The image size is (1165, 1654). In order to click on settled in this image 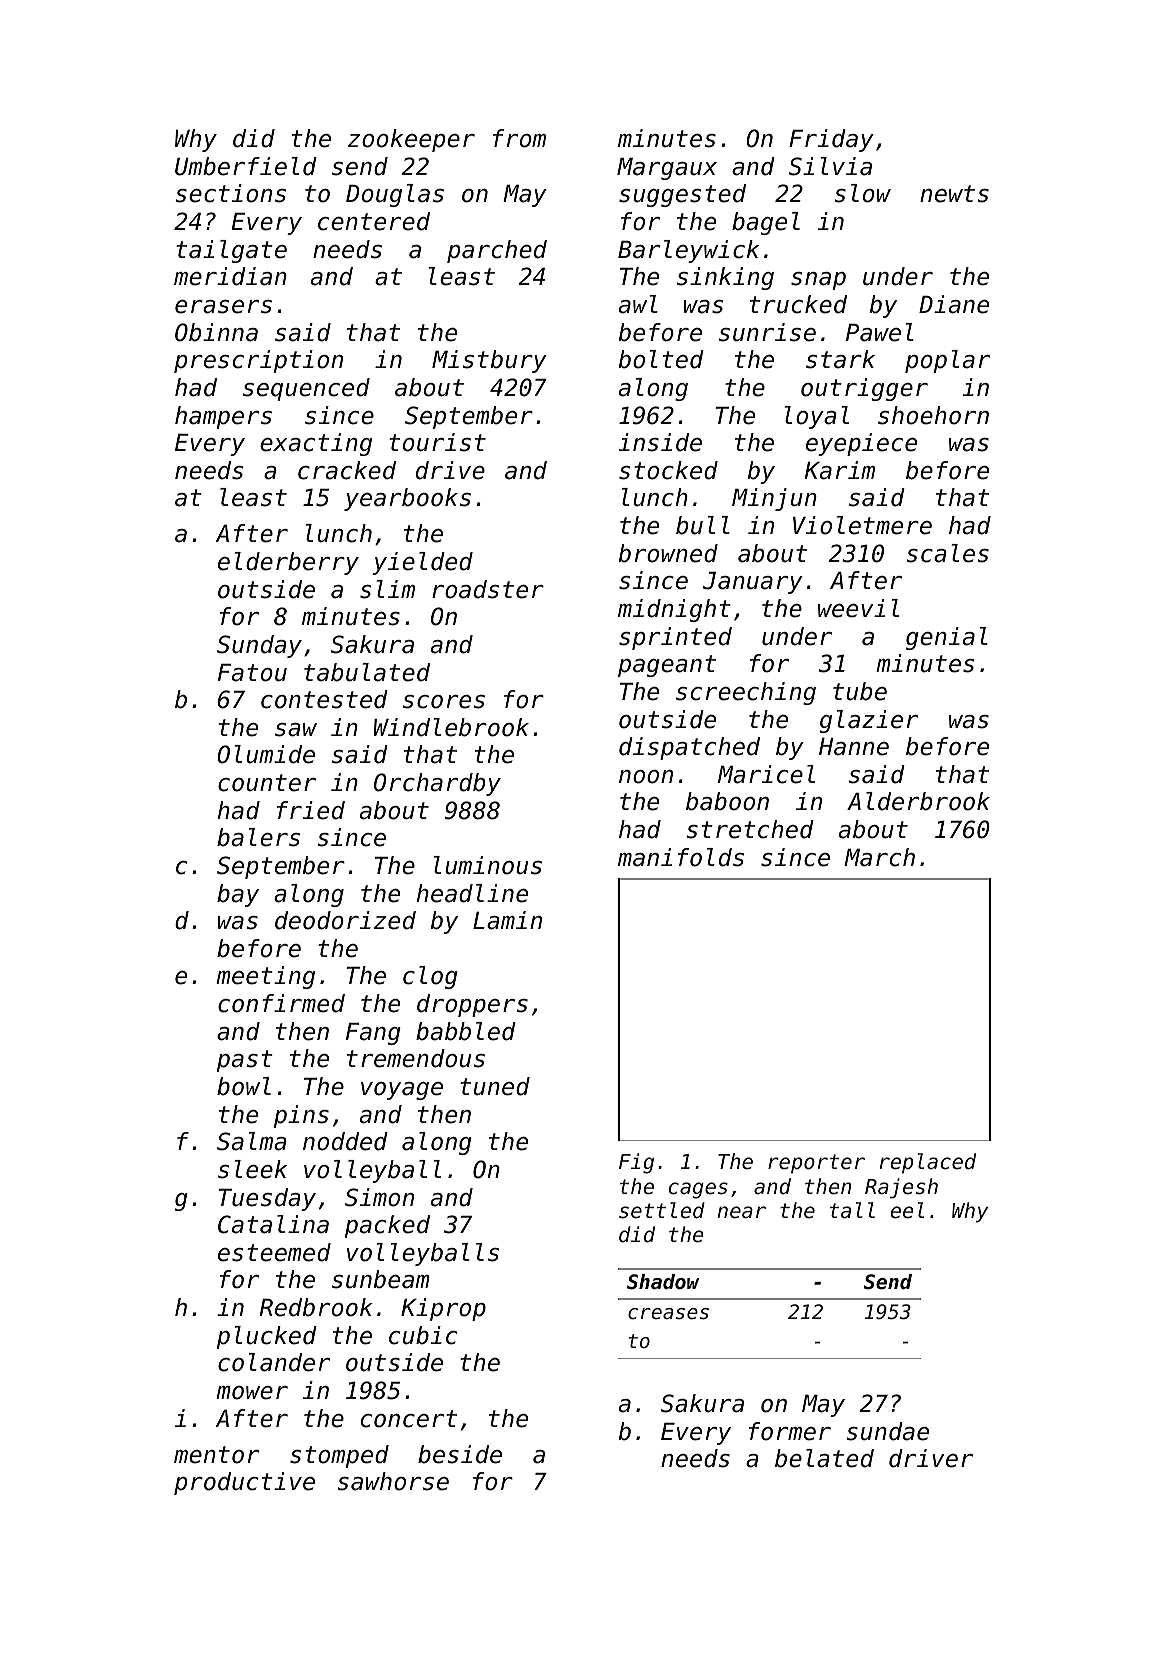, I will do `click(662, 1210)`.
